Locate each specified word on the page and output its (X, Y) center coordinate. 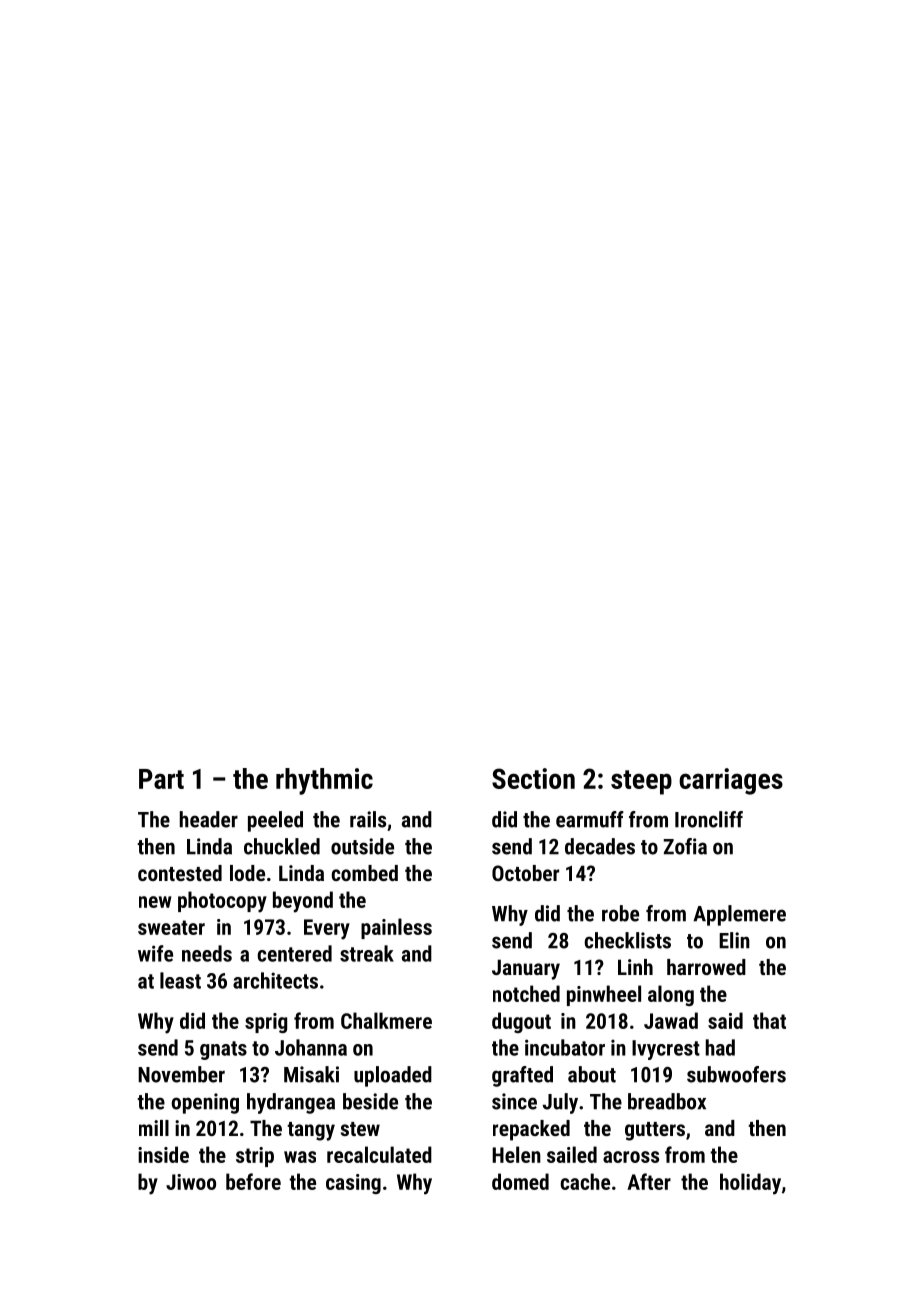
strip (255, 1157)
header (209, 819)
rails (368, 819)
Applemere (739, 915)
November (181, 1074)
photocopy (222, 902)
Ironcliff (709, 819)
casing (353, 1184)
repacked (531, 1130)
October (525, 873)
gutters (655, 1131)
